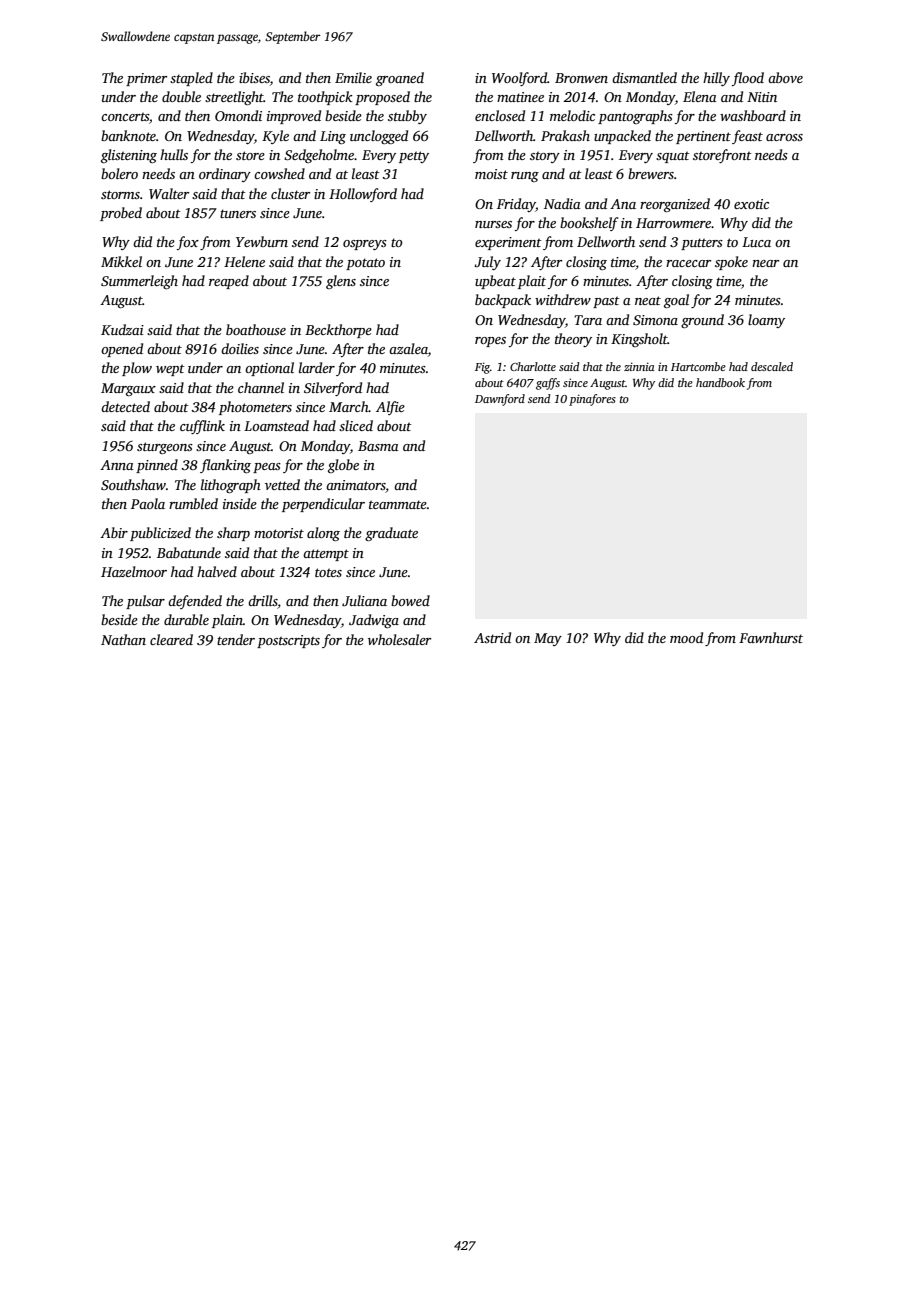  What do you see at coordinates (503, 301) in the screenshot?
I see `backpack` at bounding box center [503, 301].
